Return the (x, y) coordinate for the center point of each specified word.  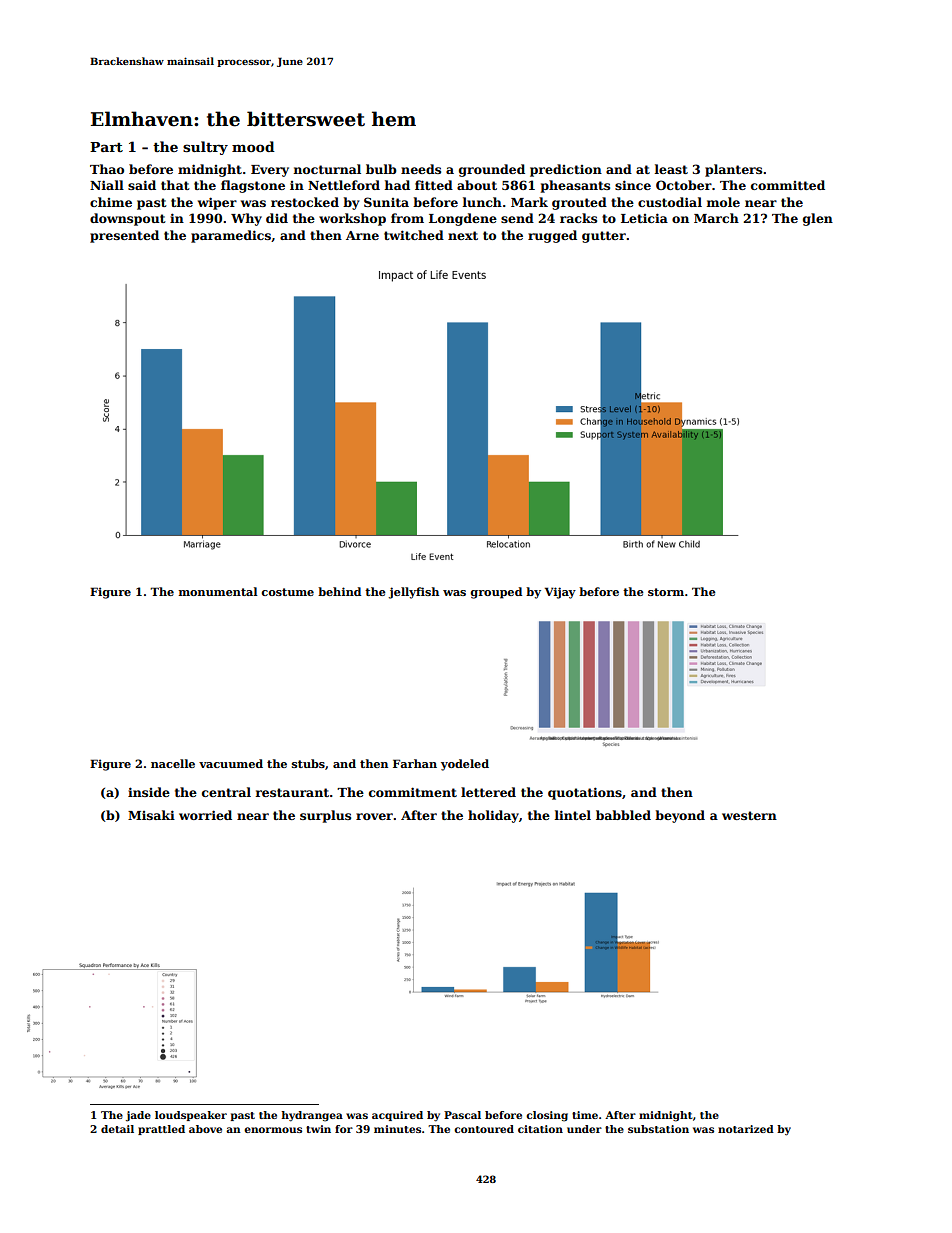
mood (253, 146)
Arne (362, 235)
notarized (746, 1129)
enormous (273, 1130)
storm (666, 592)
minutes (397, 1129)
